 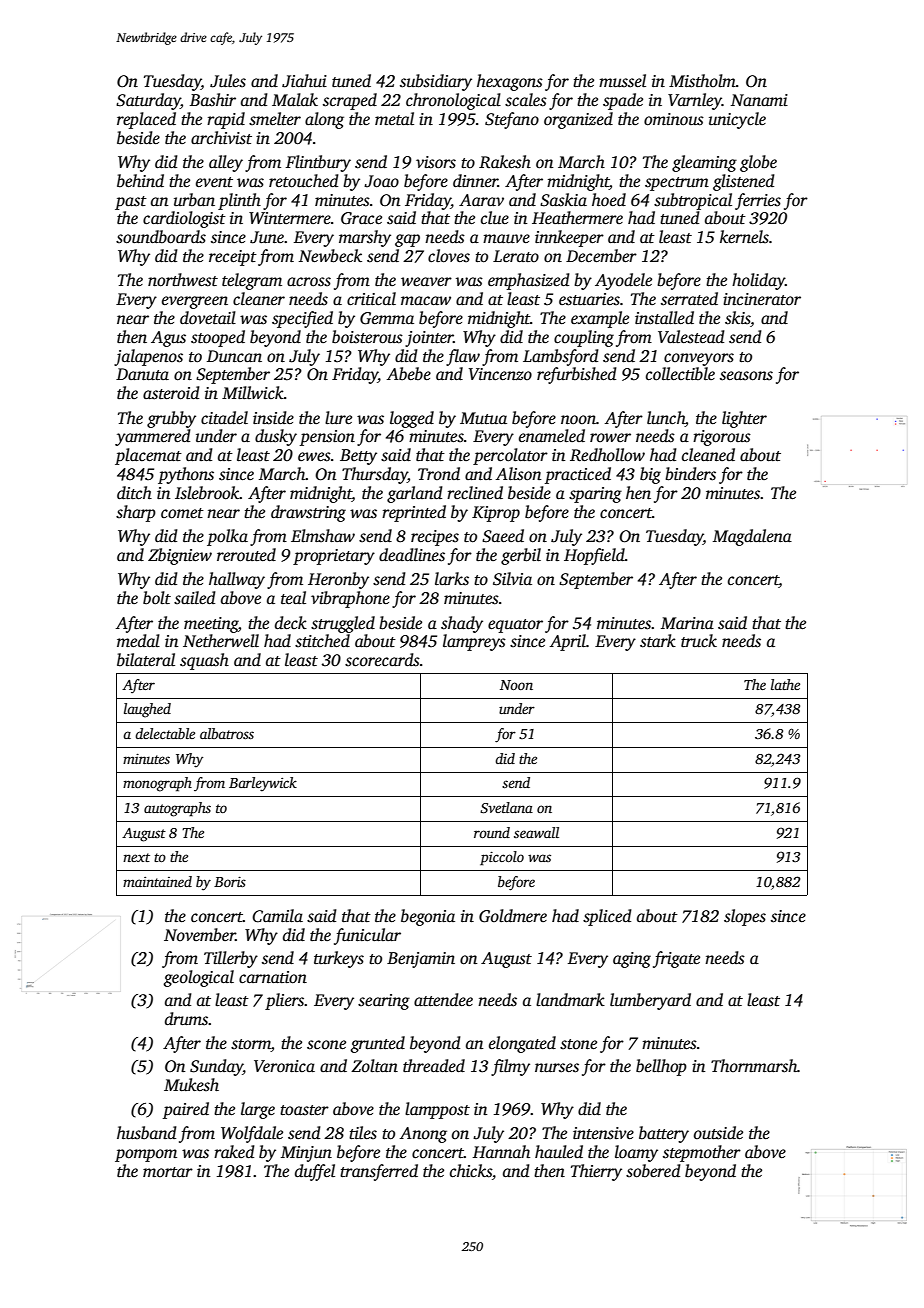 I want to click on Magdalena, so click(x=752, y=537).
